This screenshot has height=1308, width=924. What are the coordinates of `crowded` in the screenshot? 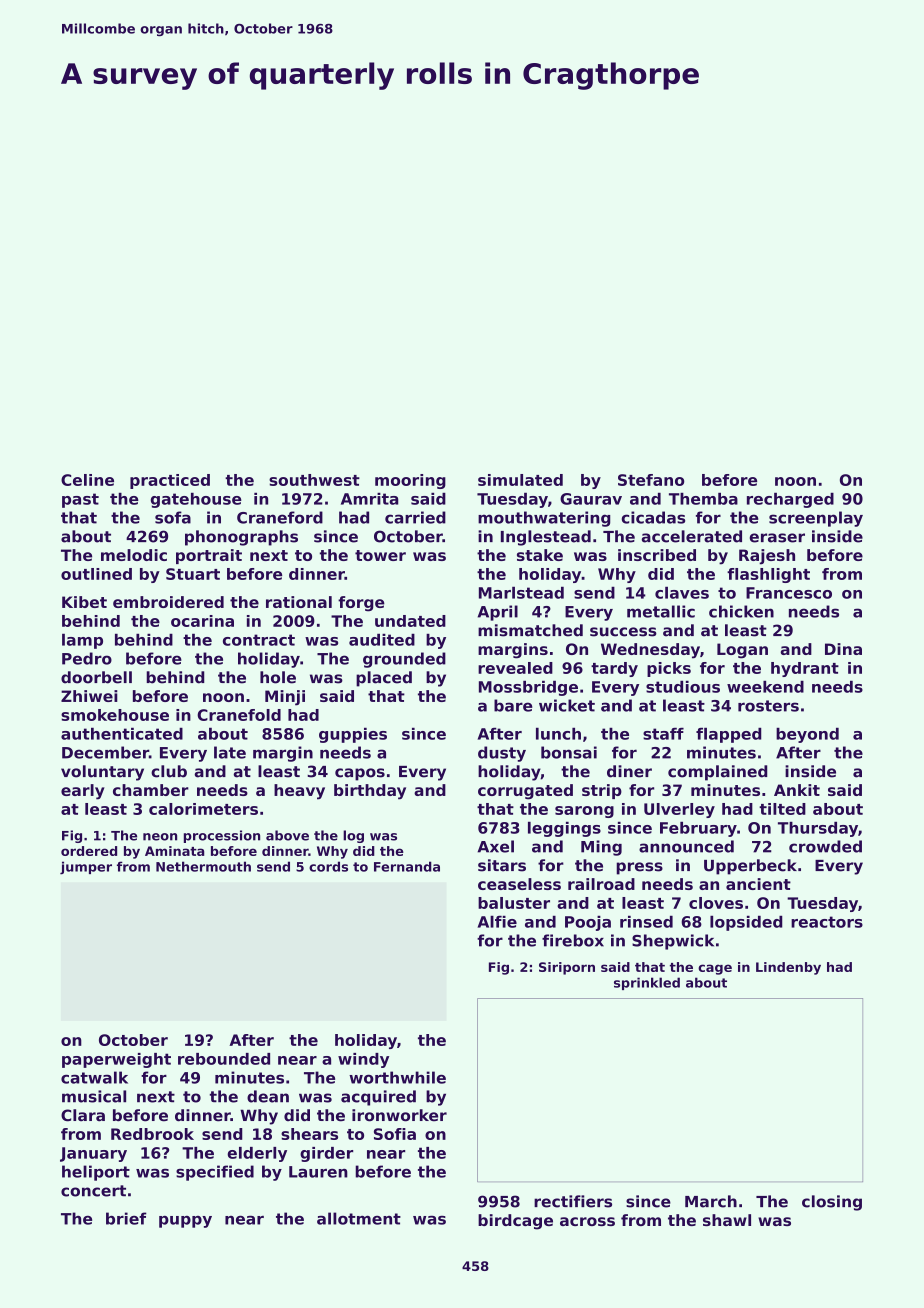 It's located at (825, 846).
